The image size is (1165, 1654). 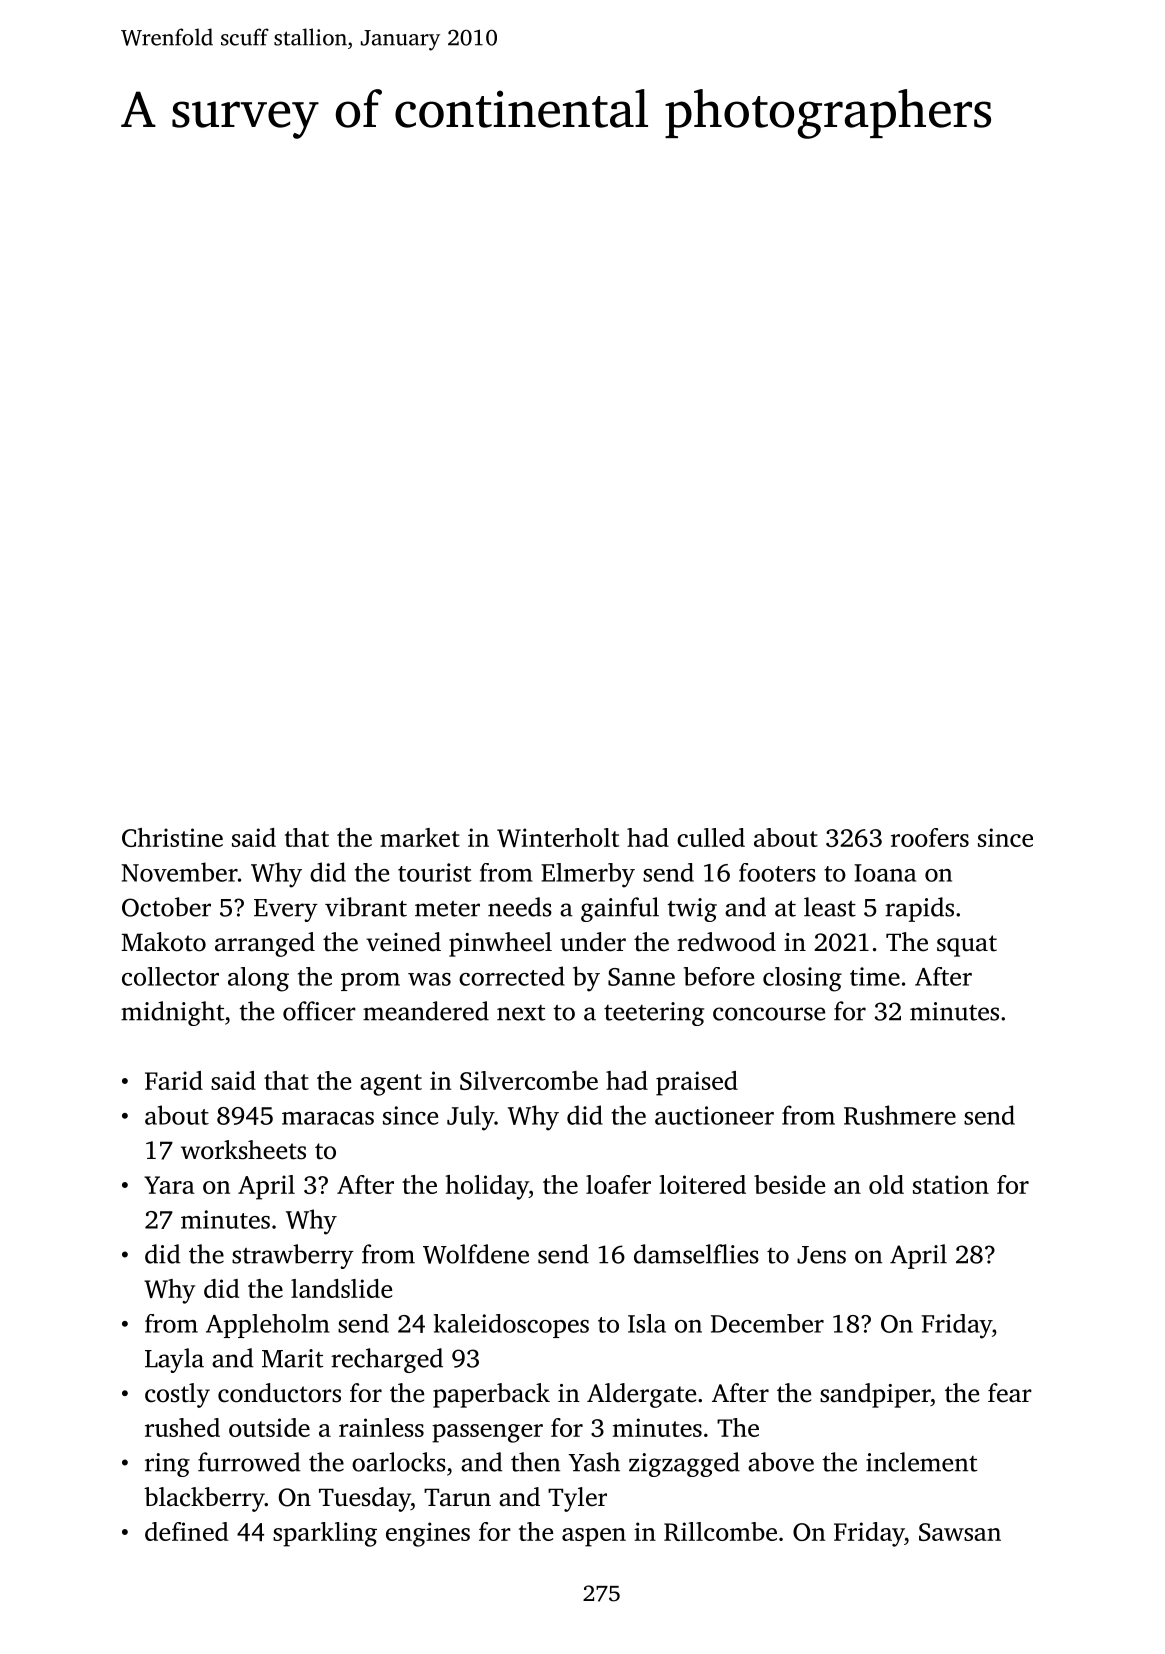 I want to click on Sawsan, so click(x=960, y=1532).
